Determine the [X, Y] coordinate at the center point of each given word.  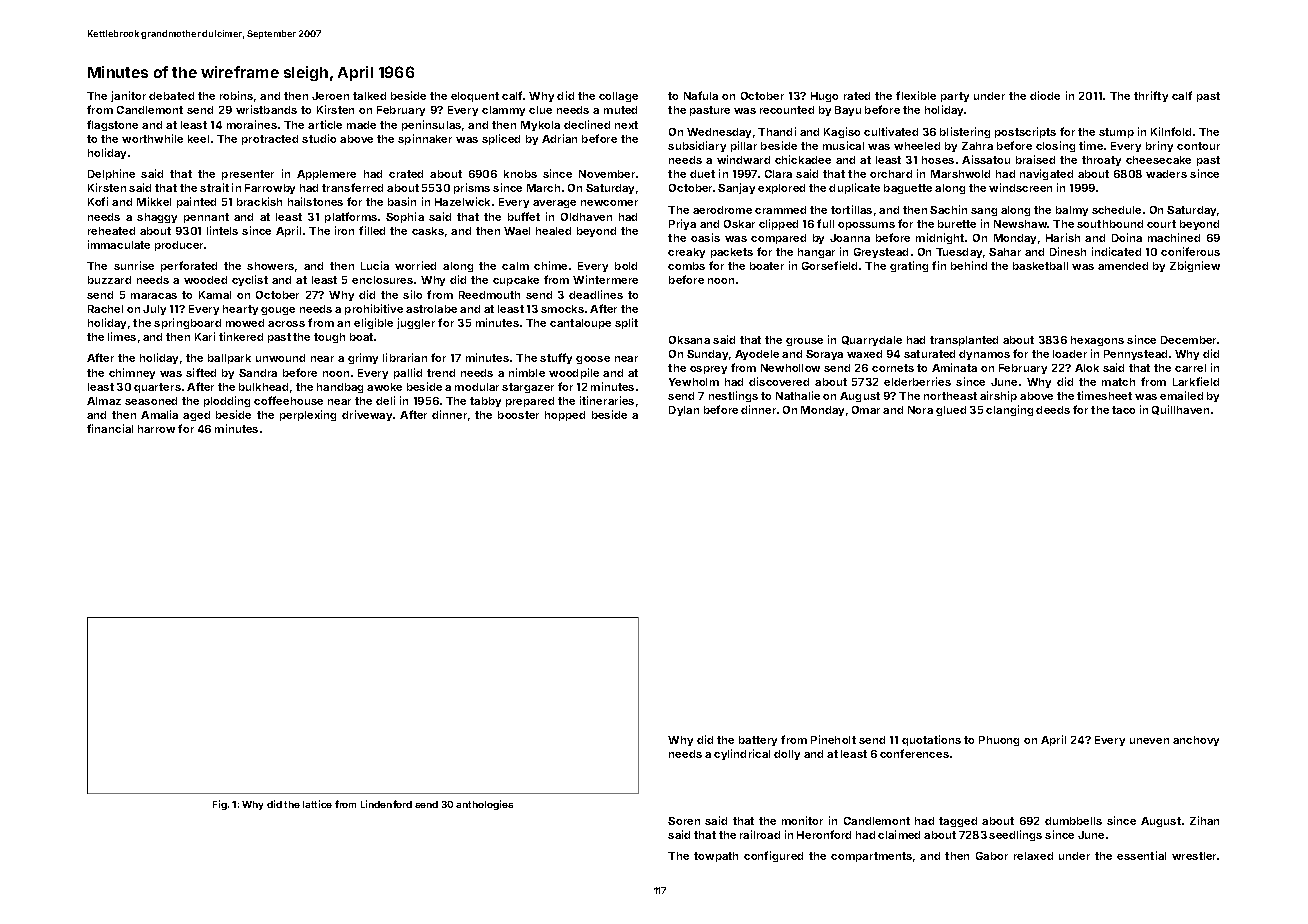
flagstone [112, 125]
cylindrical [742, 754]
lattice [317, 804]
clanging [1009, 410]
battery [758, 741]
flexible [916, 95]
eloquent [475, 97]
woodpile [574, 373]
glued [951, 411]
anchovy [1196, 741]
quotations [931, 740]
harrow [156, 429]
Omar [866, 410]
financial [110, 428]
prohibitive [374, 309]
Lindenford [386, 804]
